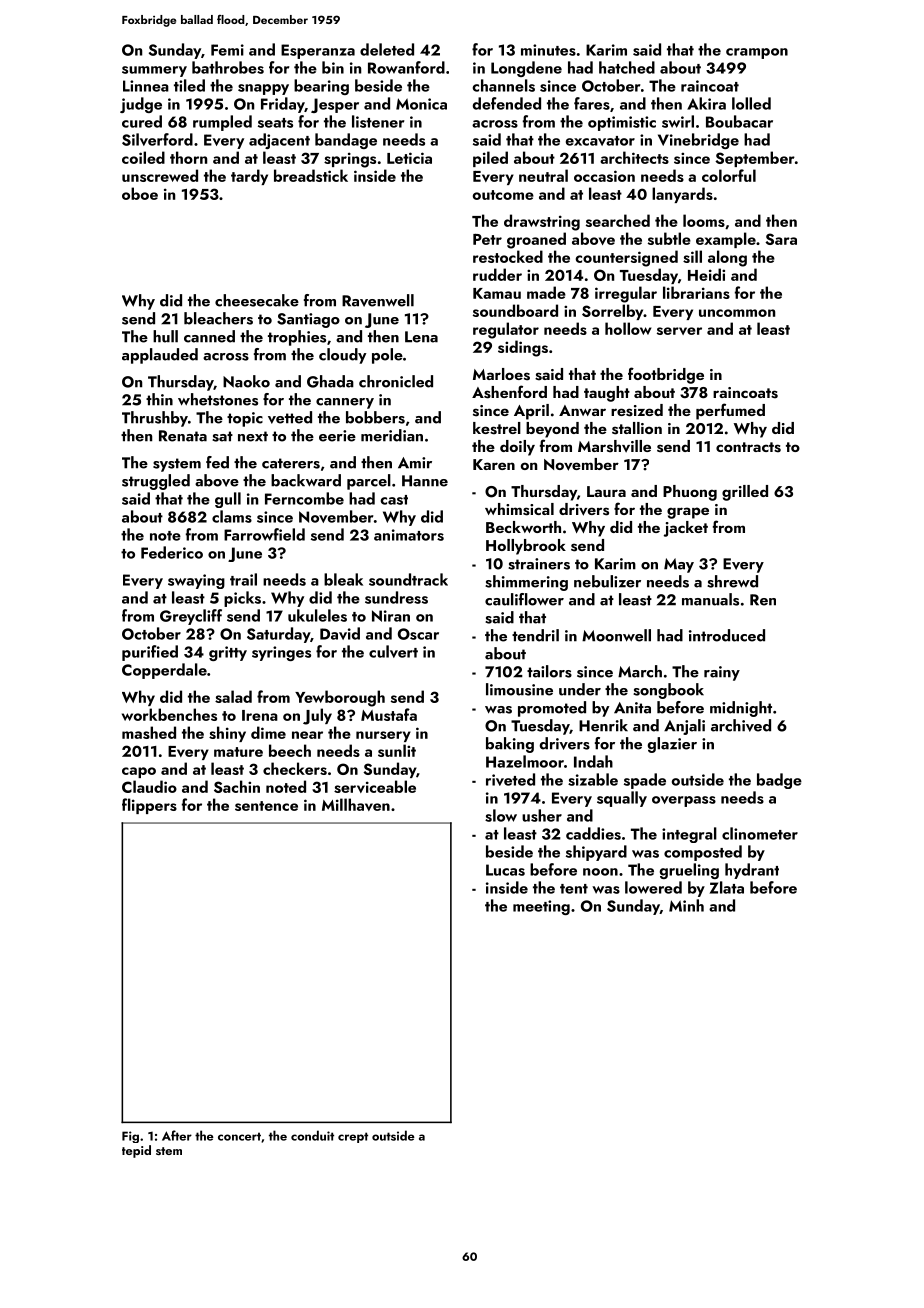 This document has height=1308, width=924. Describe the element at coordinates (519, 509) in the document. I see `whimsical` at that location.
